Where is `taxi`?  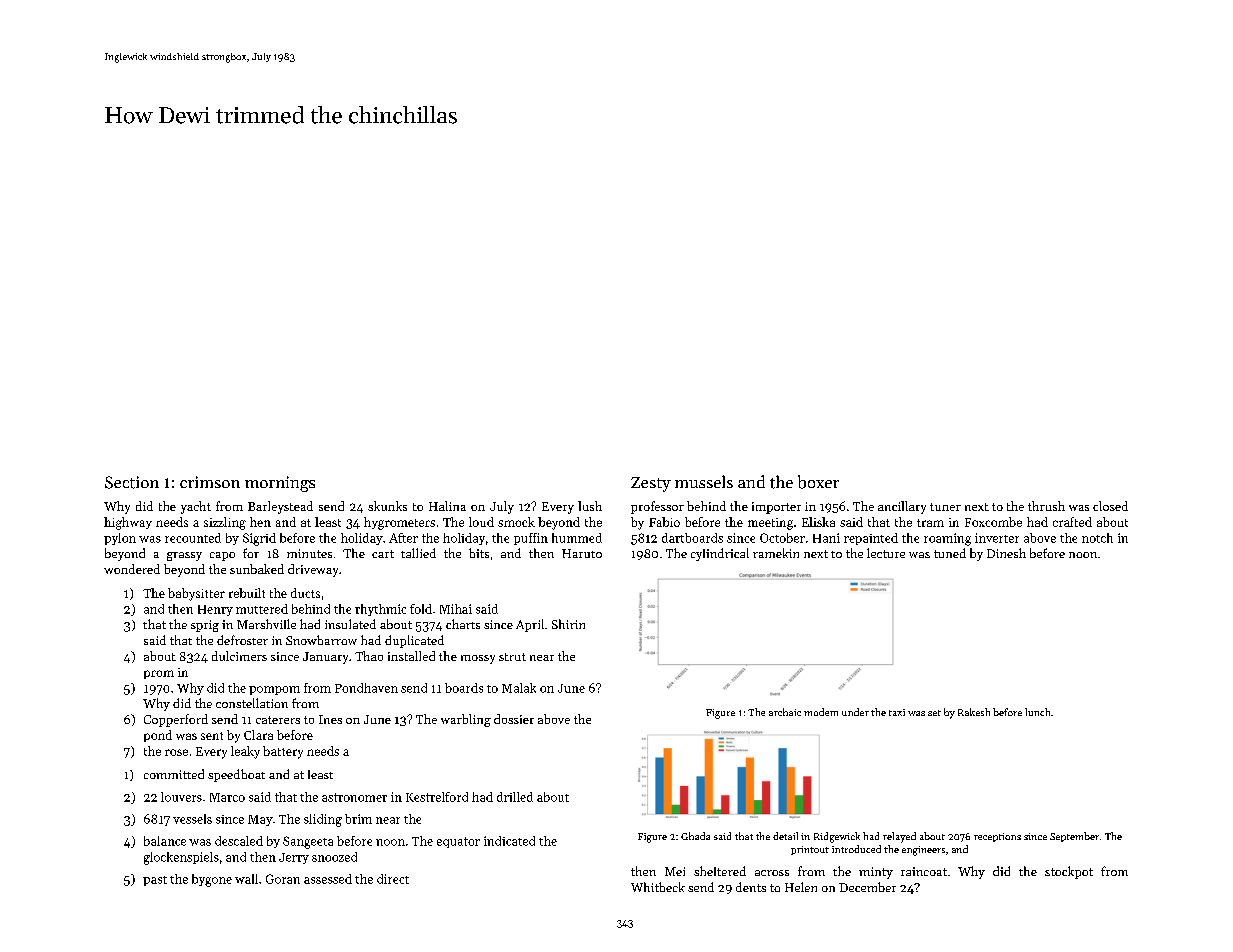
taxi is located at coordinates (897, 712).
